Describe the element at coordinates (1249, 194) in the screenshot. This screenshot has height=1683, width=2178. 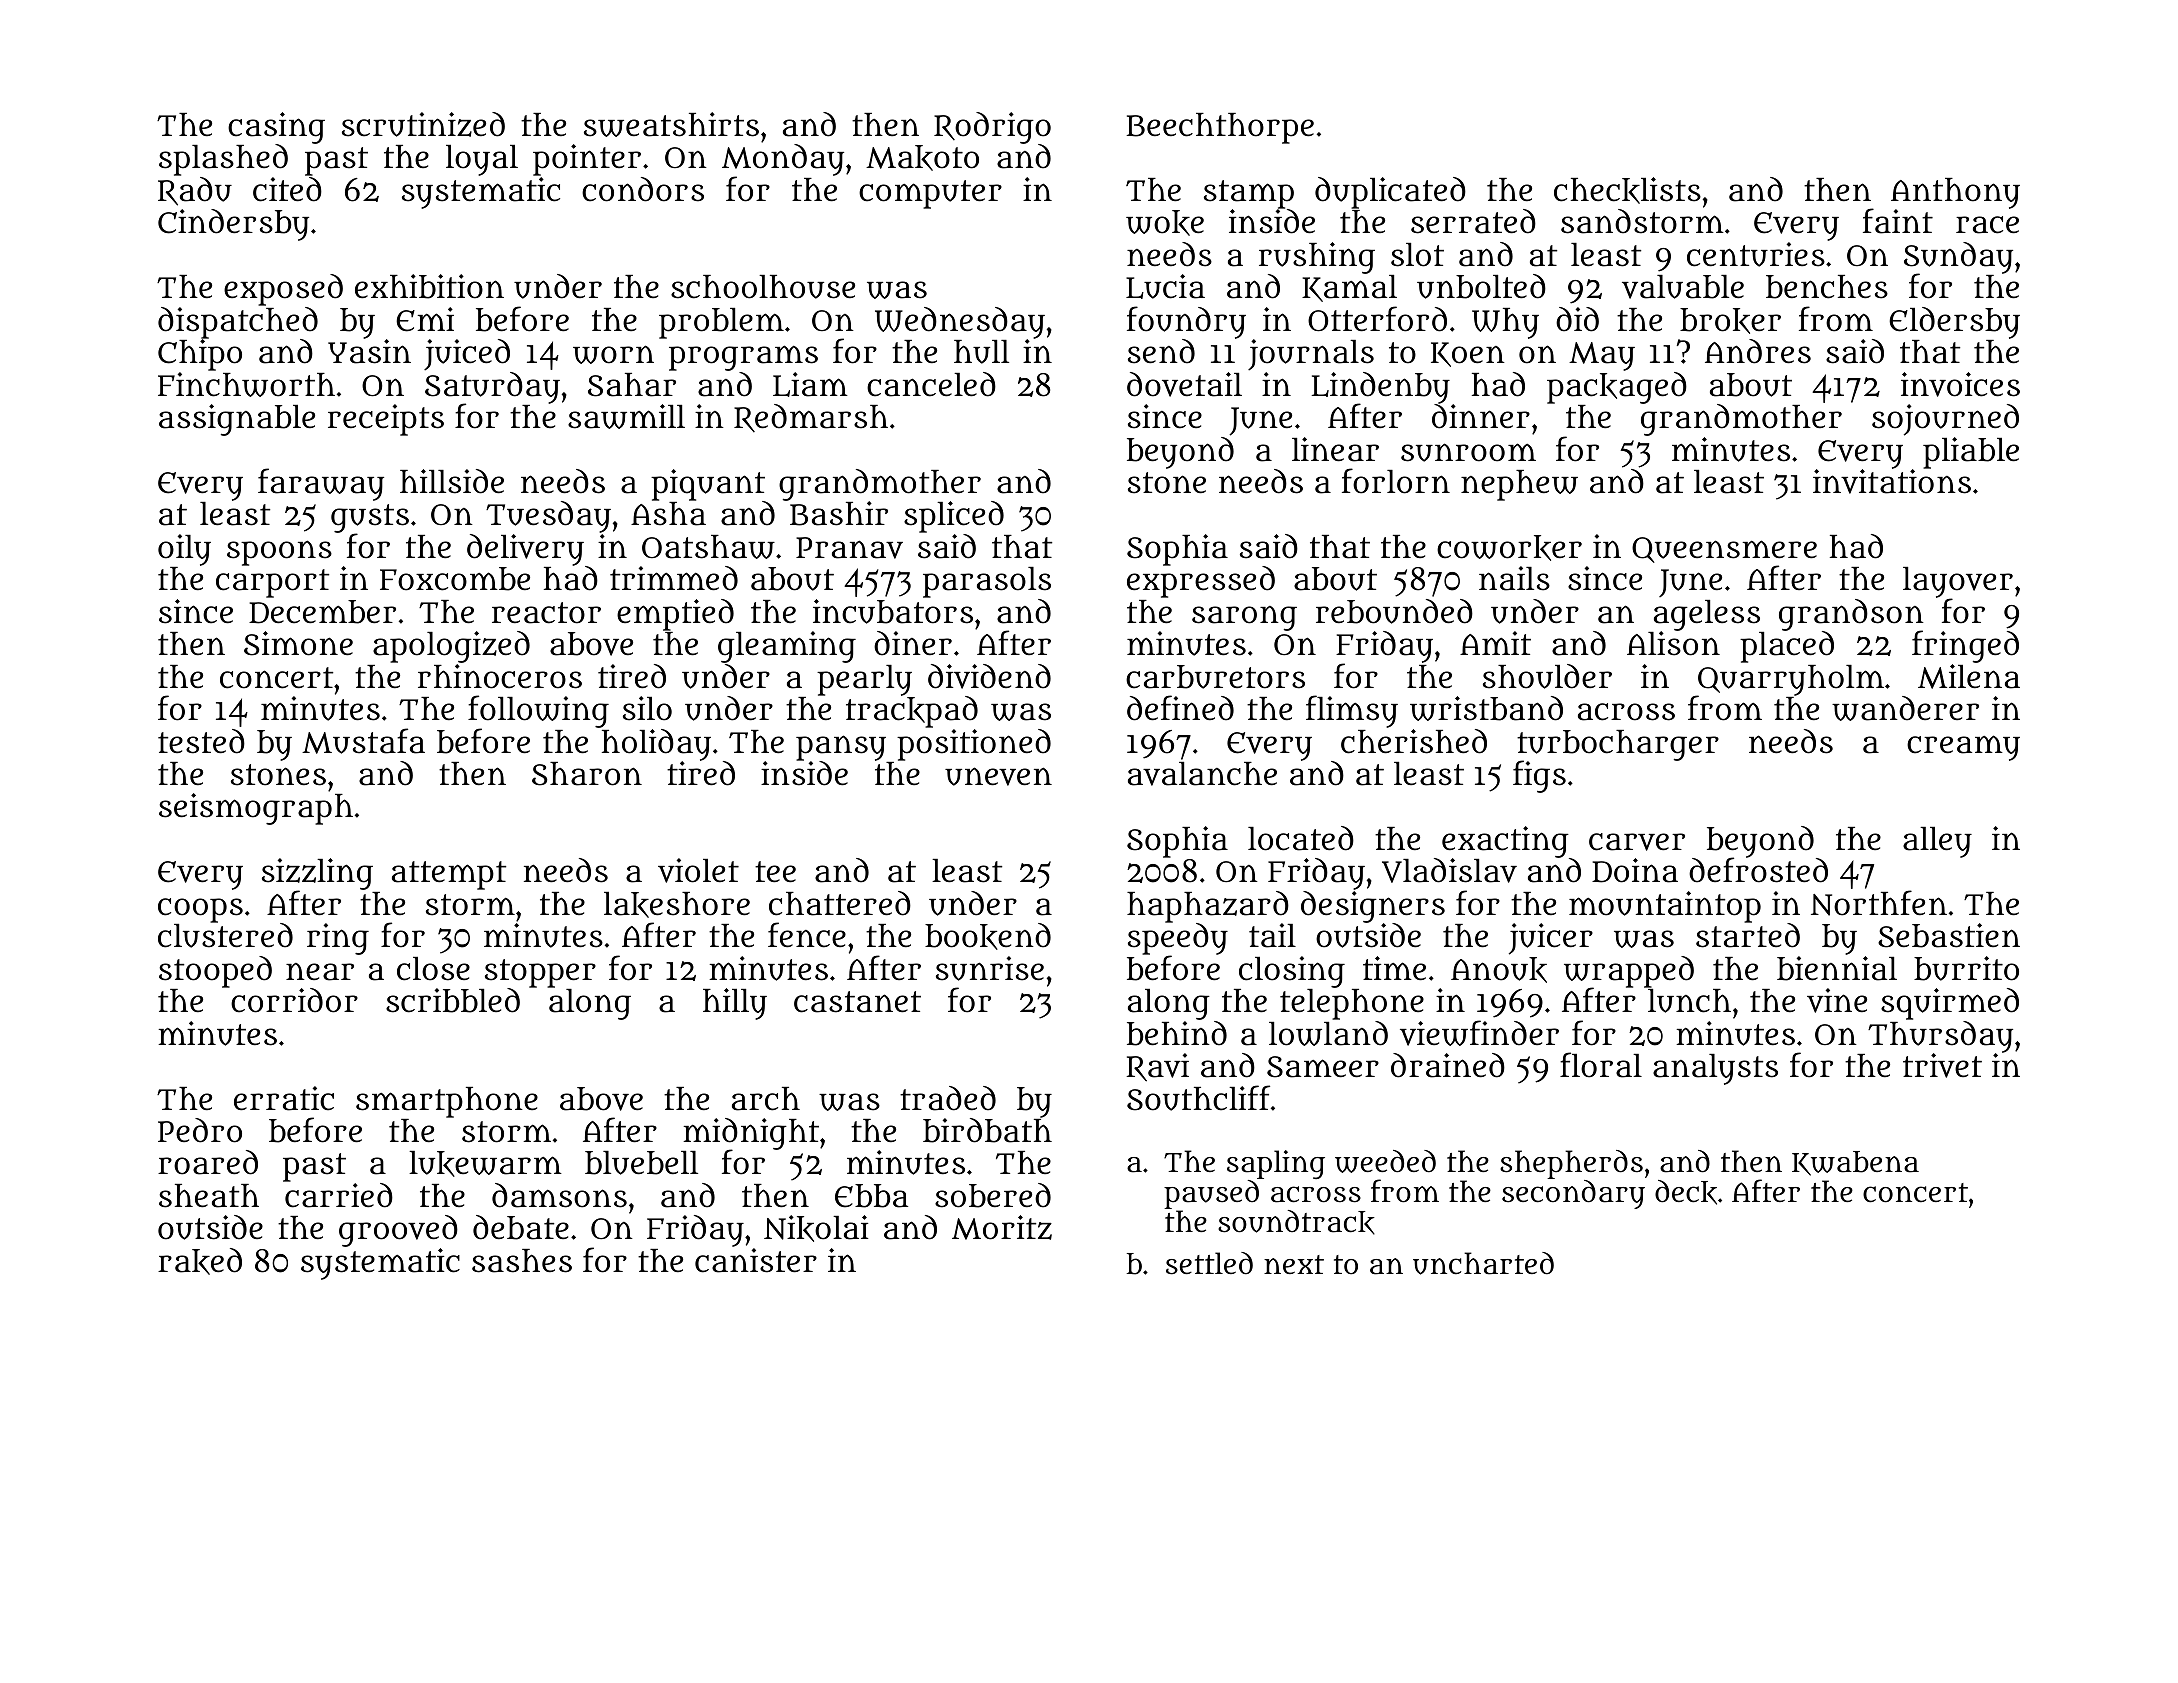
I see `stamp` at that location.
